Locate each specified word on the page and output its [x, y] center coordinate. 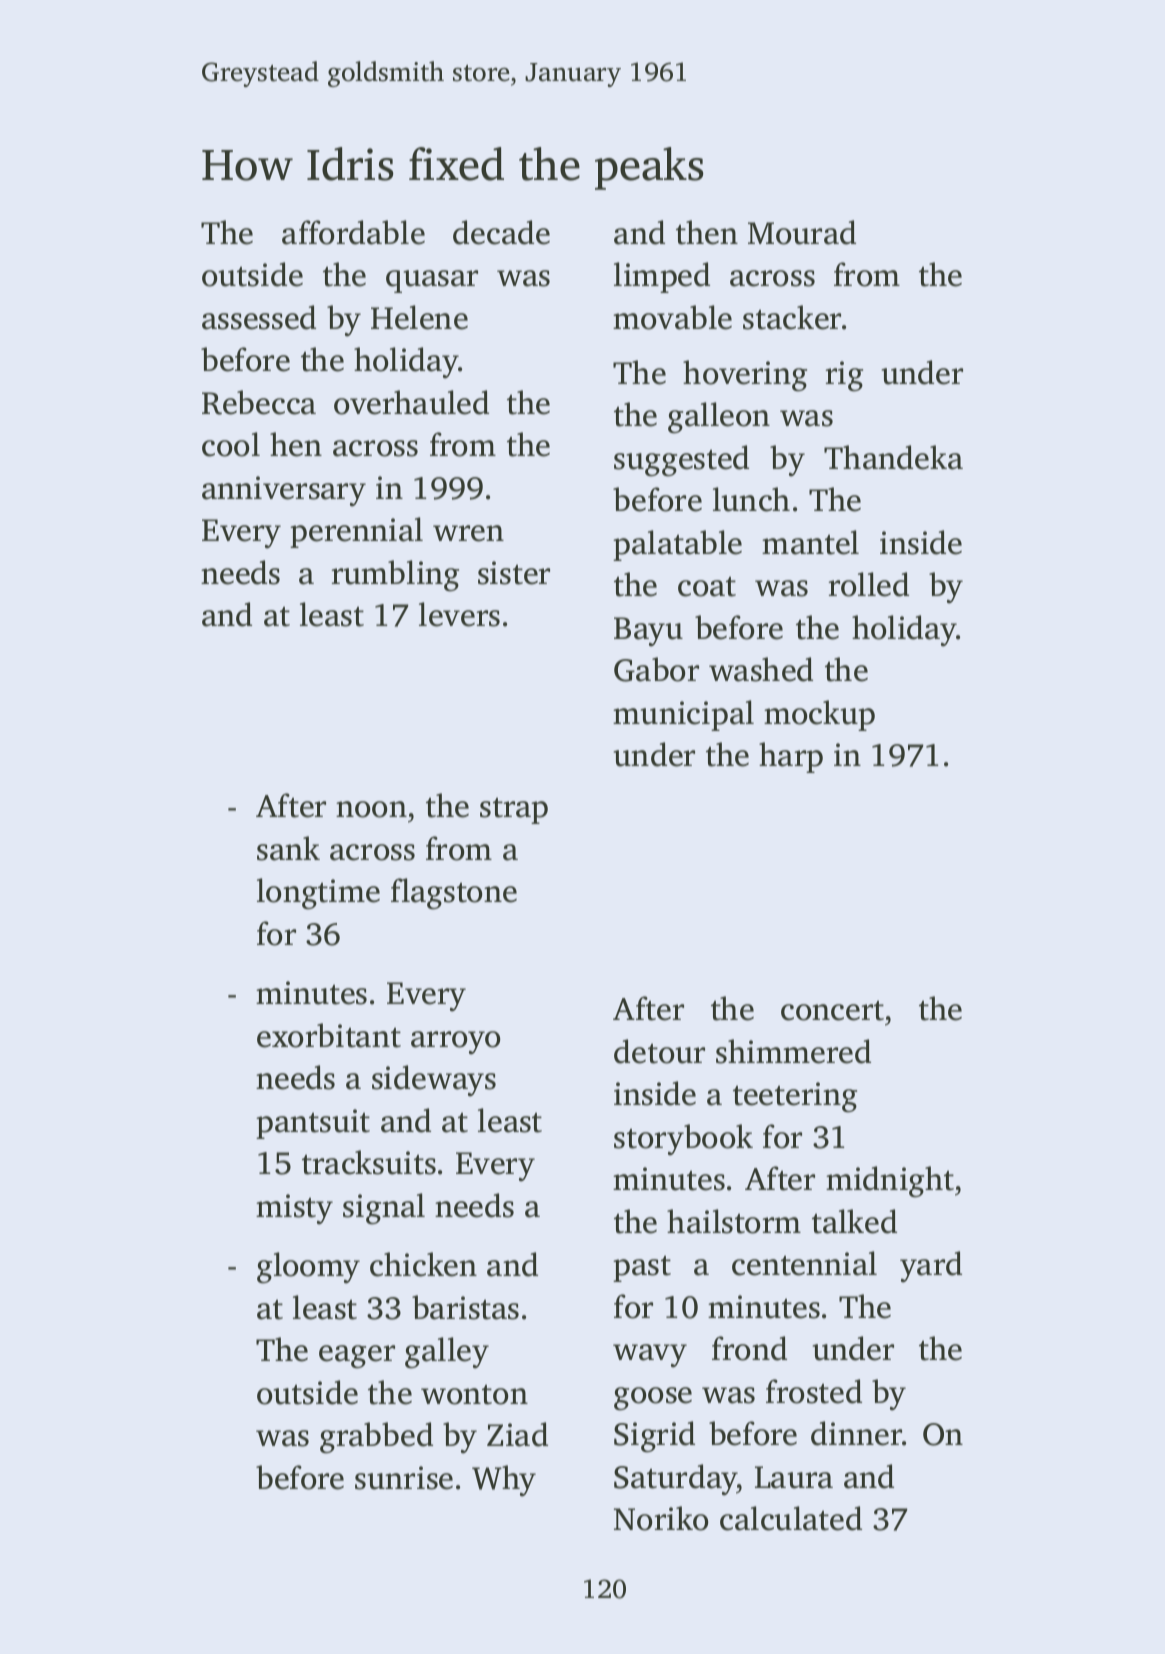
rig [844, 376]
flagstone [454, 894]
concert [832, 1011]
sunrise [404, 1478]
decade [501, 232]
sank [288, 848]
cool [231, 444]
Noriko [661, 1518]
